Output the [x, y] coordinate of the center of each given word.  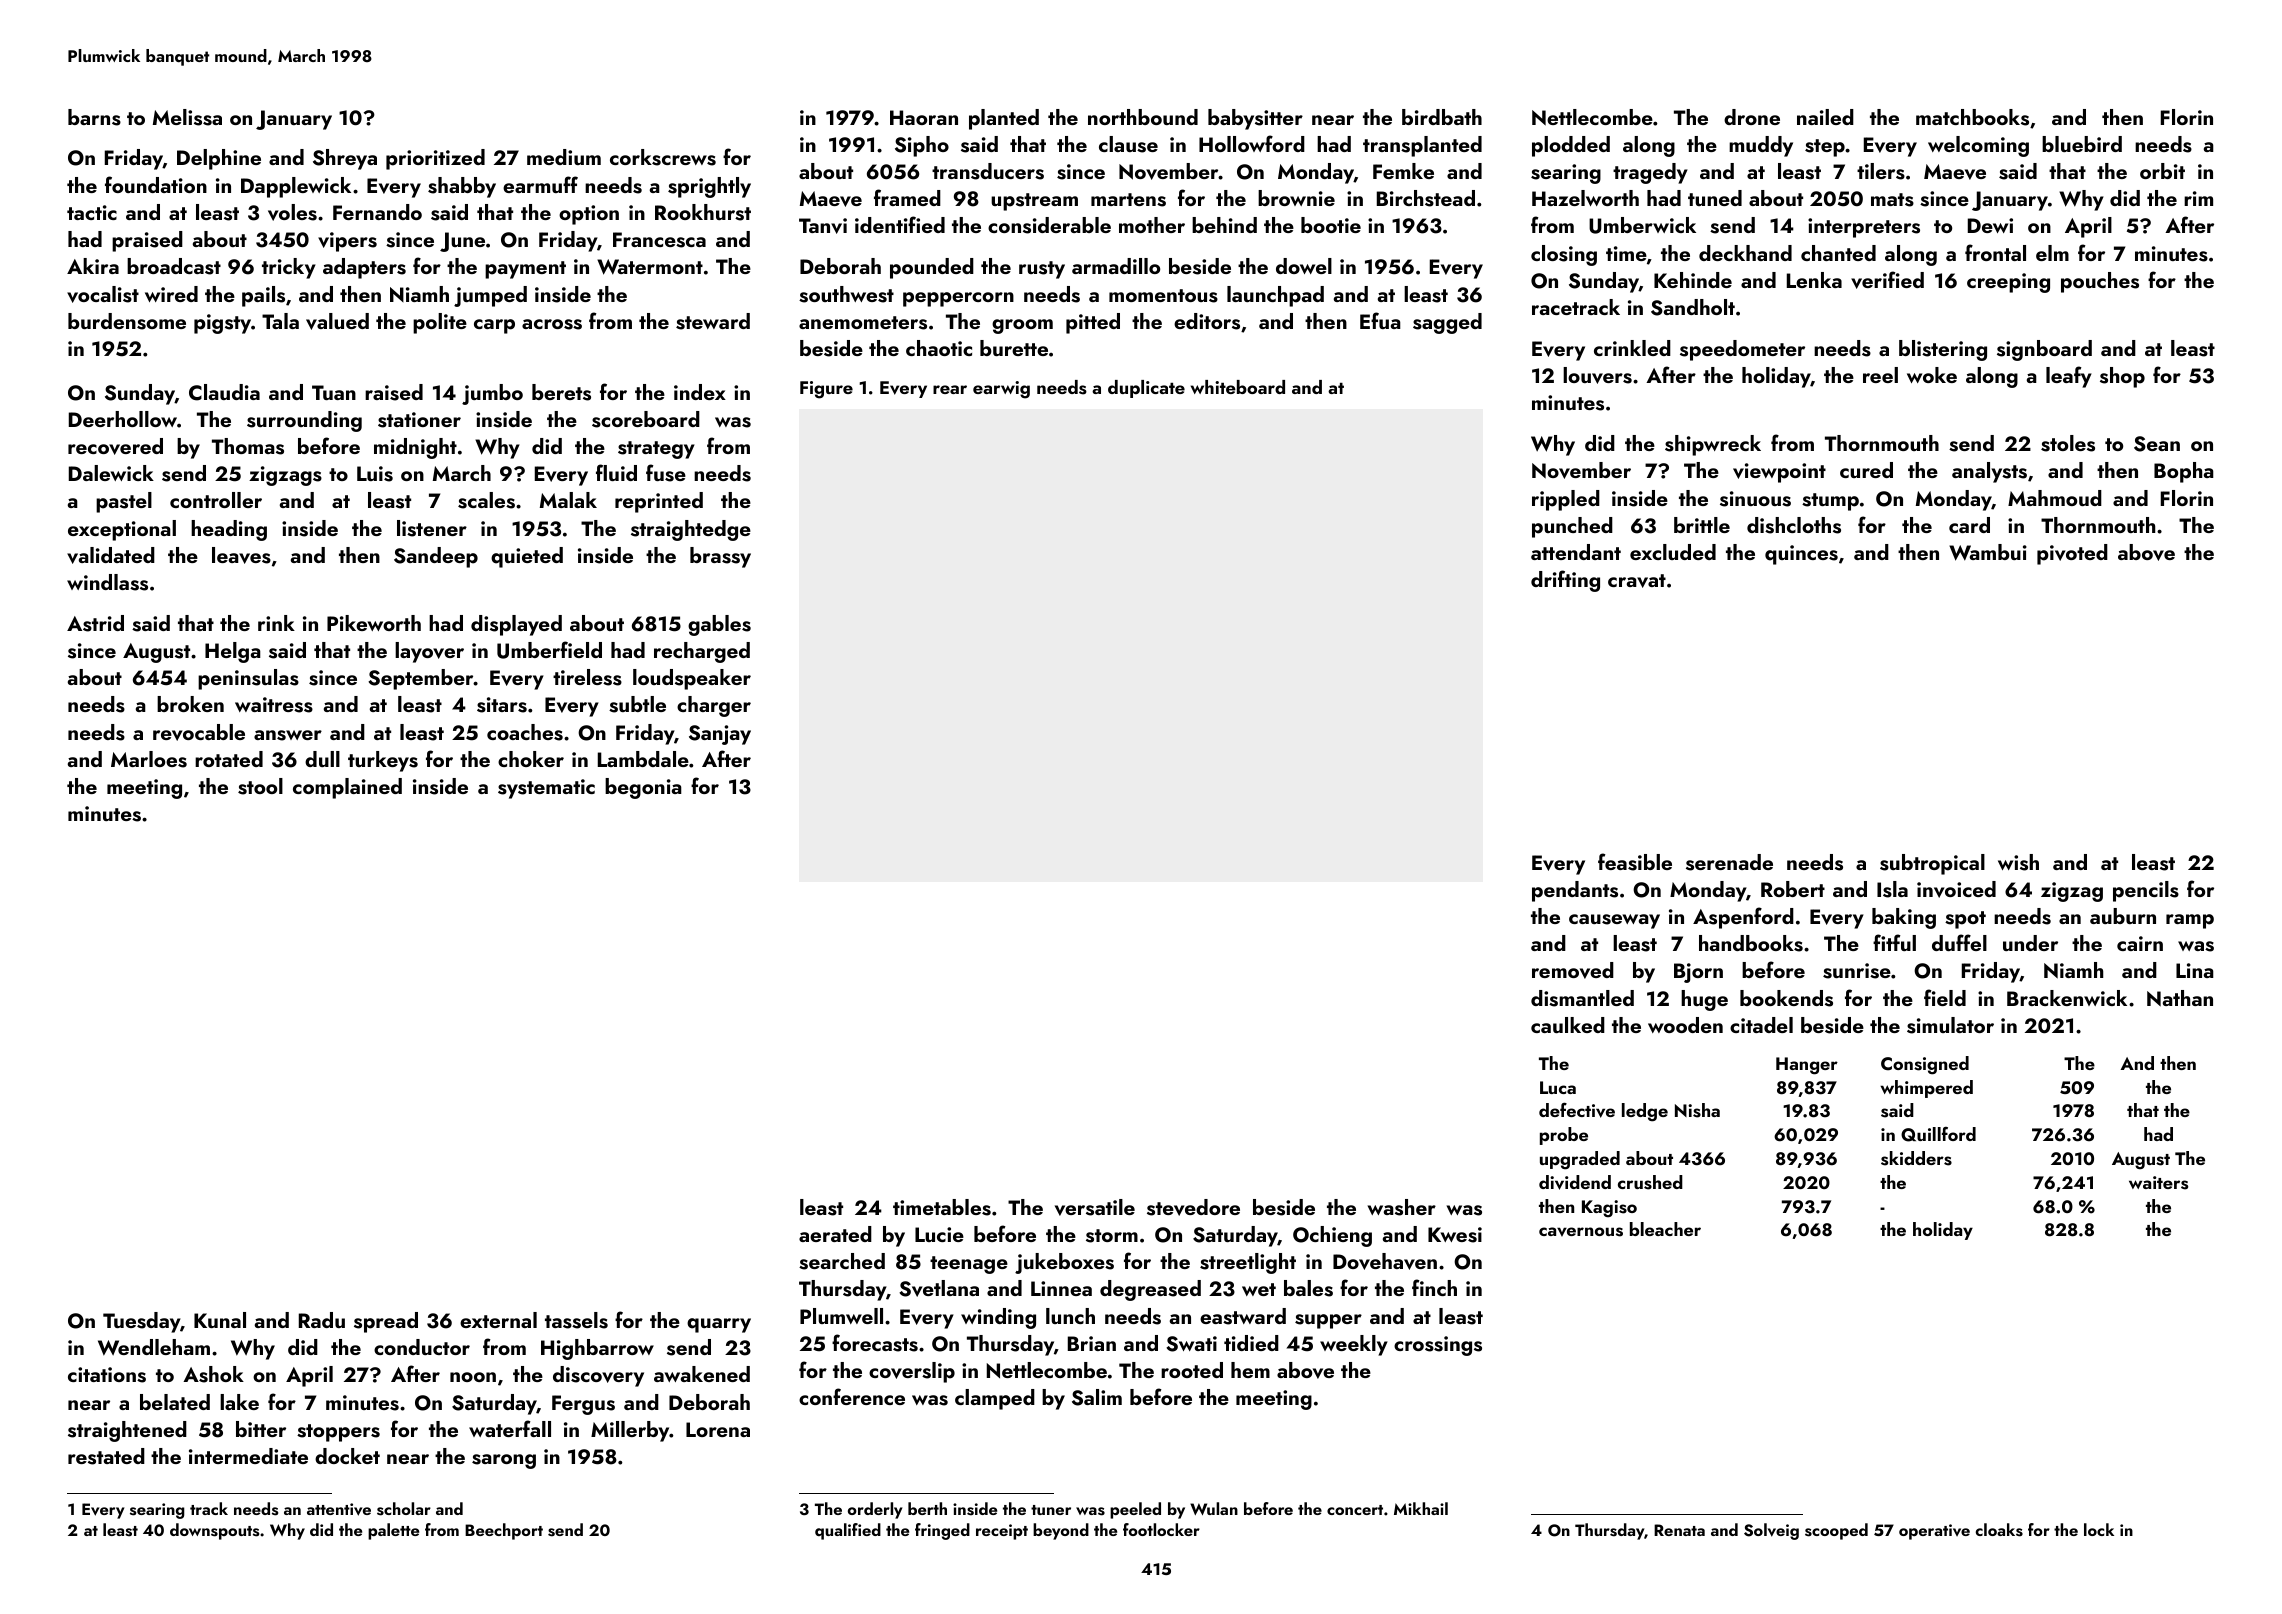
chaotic [939, 348]
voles [292, 212]
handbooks [1751, 943]
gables [719, 625]
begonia [643, 788]
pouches [2100, 282]
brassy [720, 557]
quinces [1801, 555]
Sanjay [720, 735]
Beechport [504, 1531]
